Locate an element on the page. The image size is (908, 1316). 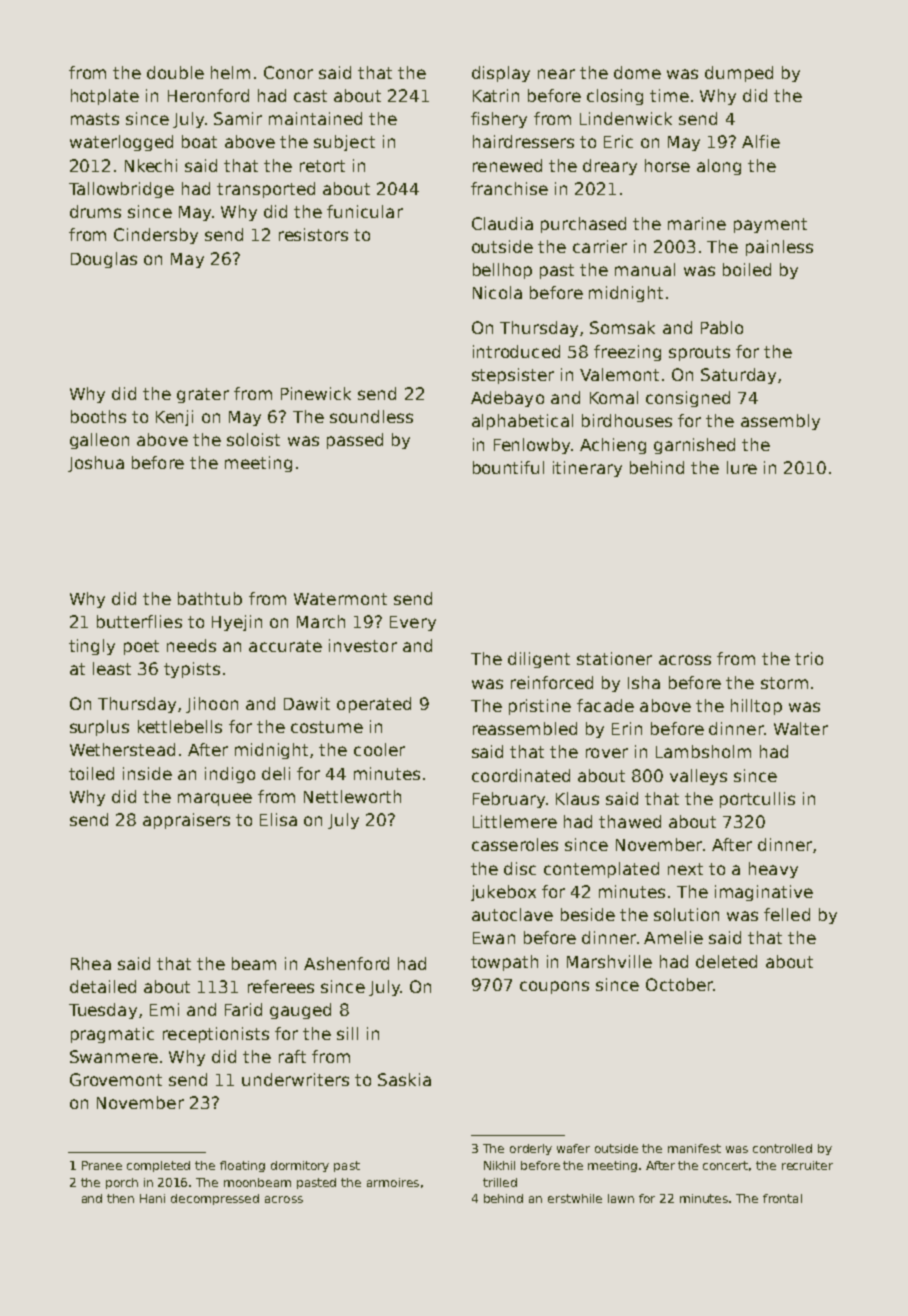
deleted is located at coordinates (726, 961).
